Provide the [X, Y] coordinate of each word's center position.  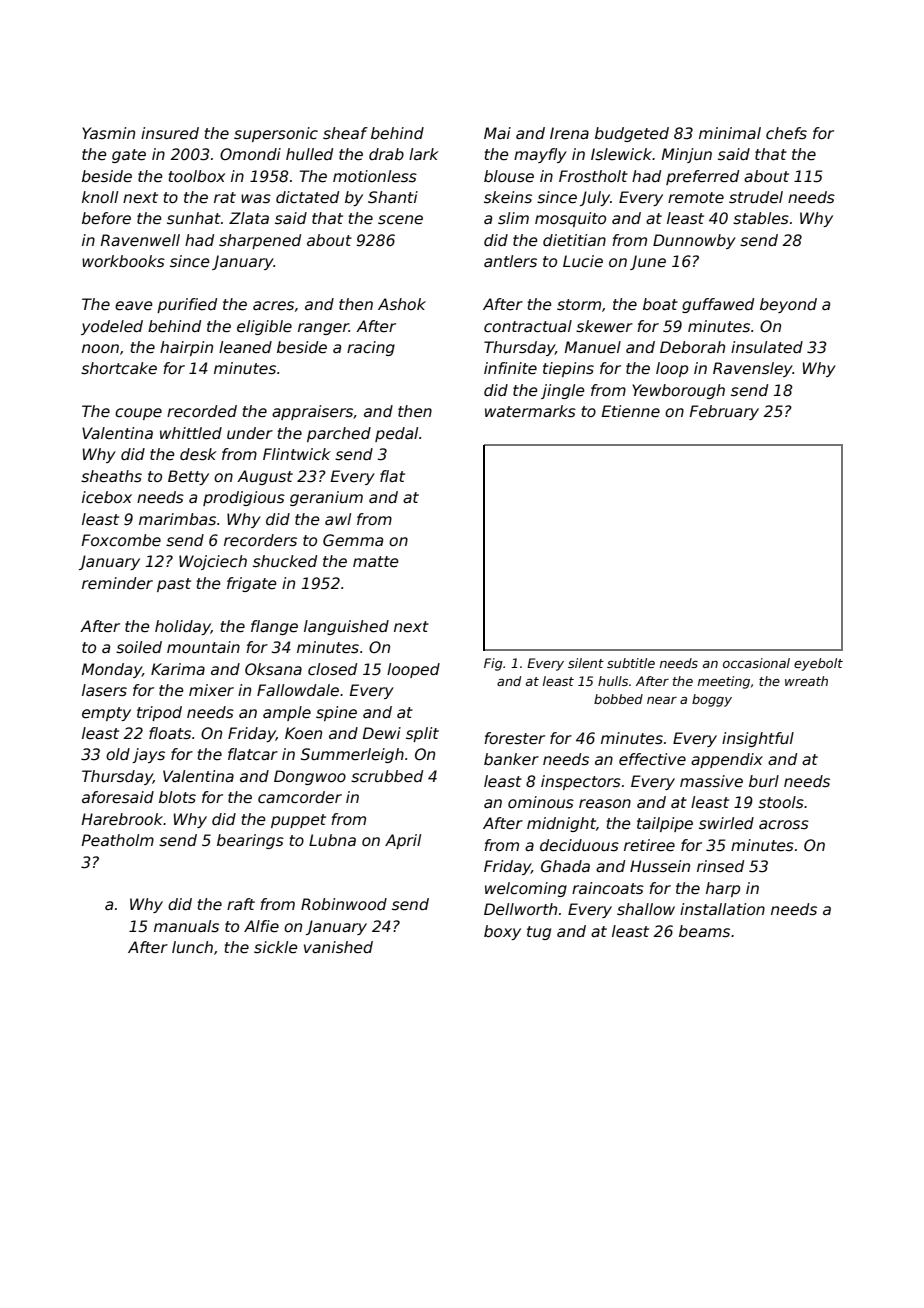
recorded [202, 411]
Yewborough [678, 391]
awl [338, 519]
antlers [510, 261]
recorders [260, 540]
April [403, 841]
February [724, 412]
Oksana [273, 669]
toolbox [197, 176]
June [648, 262]
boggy [712, 700]
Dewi [382, 733]
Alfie [261, 926]
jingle [563, 391]
